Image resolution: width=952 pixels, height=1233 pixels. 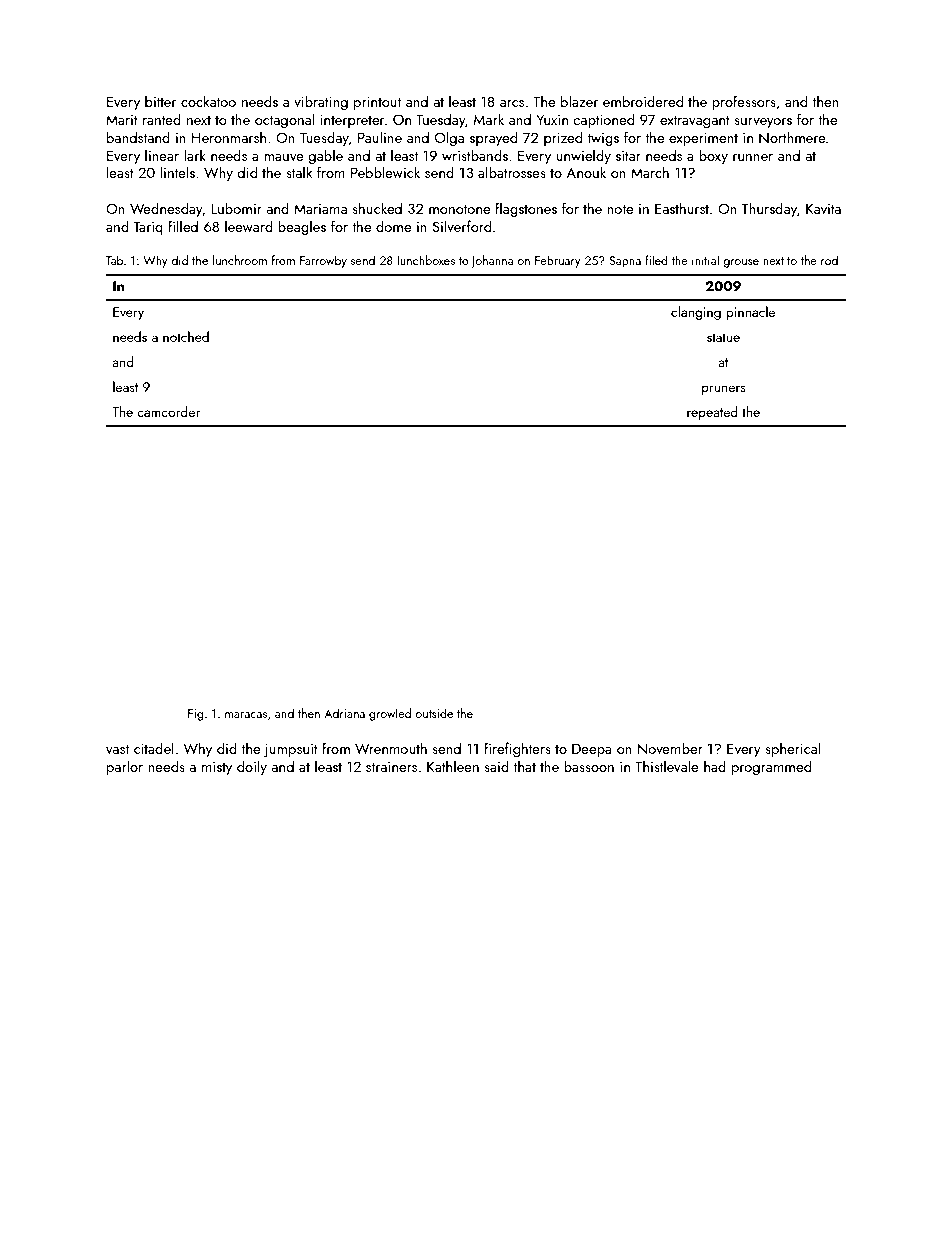 I want to click on Thistlevale, so click(x=666, y=766).
